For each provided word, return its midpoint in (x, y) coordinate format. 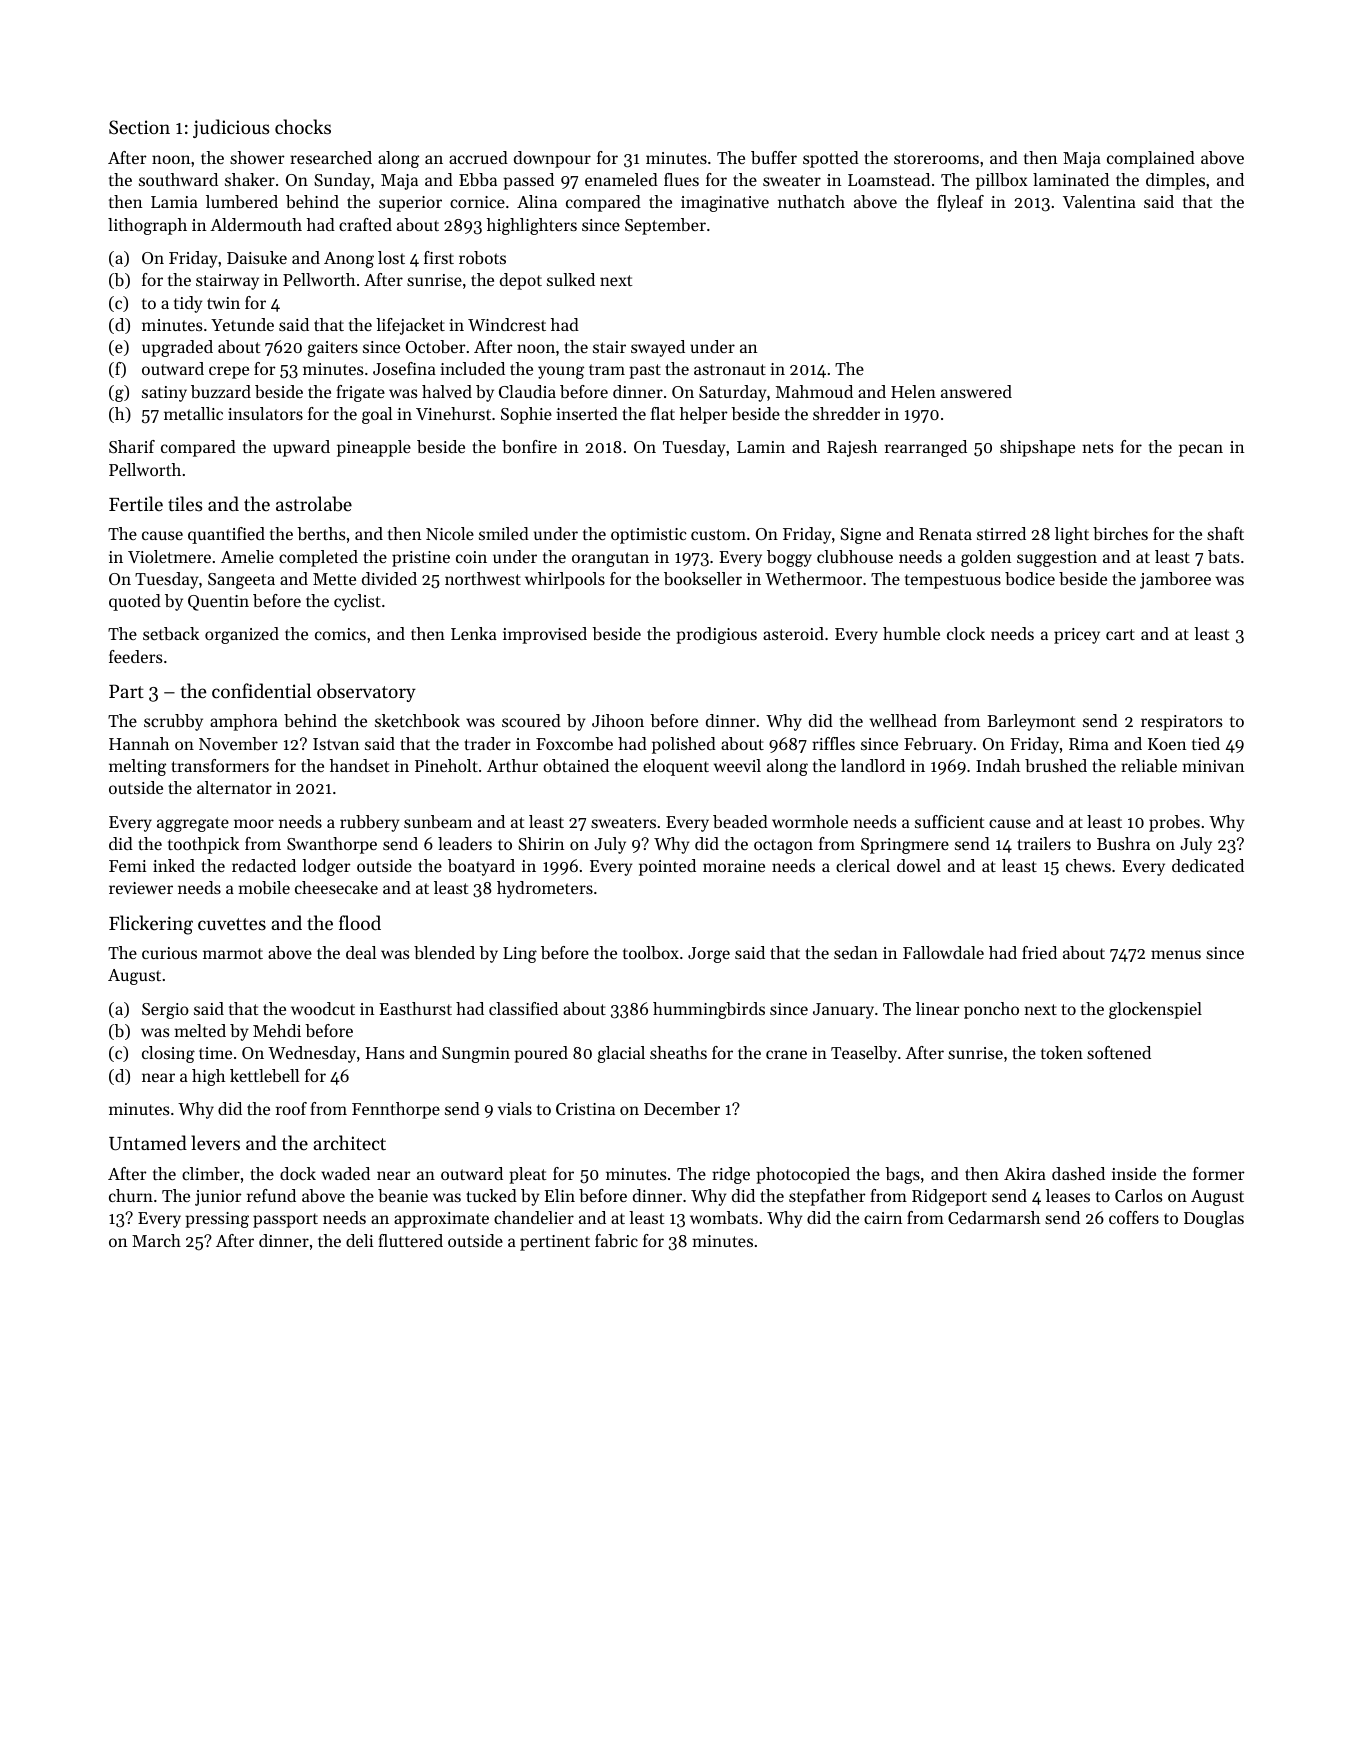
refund (271, 1195)
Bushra (1123, 843)
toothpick (203, 845)
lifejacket (410, 326)
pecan (1201, 450)
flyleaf (960, 203)
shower (257, 157)
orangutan (610, 559)
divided (389, 578)
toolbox (651, 952)
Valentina (1099, 201)
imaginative (725, 204)
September (665, 226)
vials (515, 1108)
